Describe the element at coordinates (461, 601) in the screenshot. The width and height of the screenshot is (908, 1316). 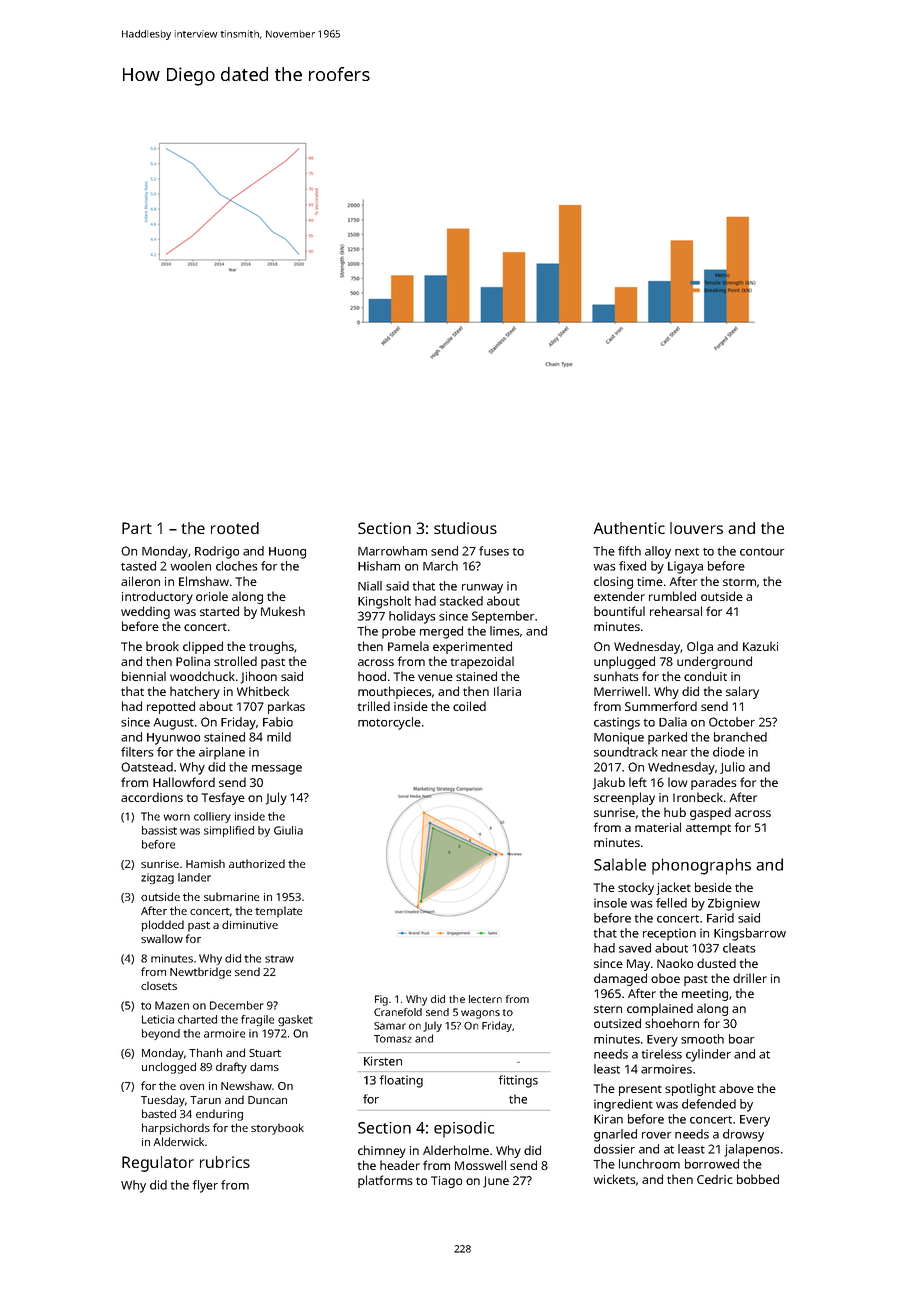
I see `stacked` at that location.
